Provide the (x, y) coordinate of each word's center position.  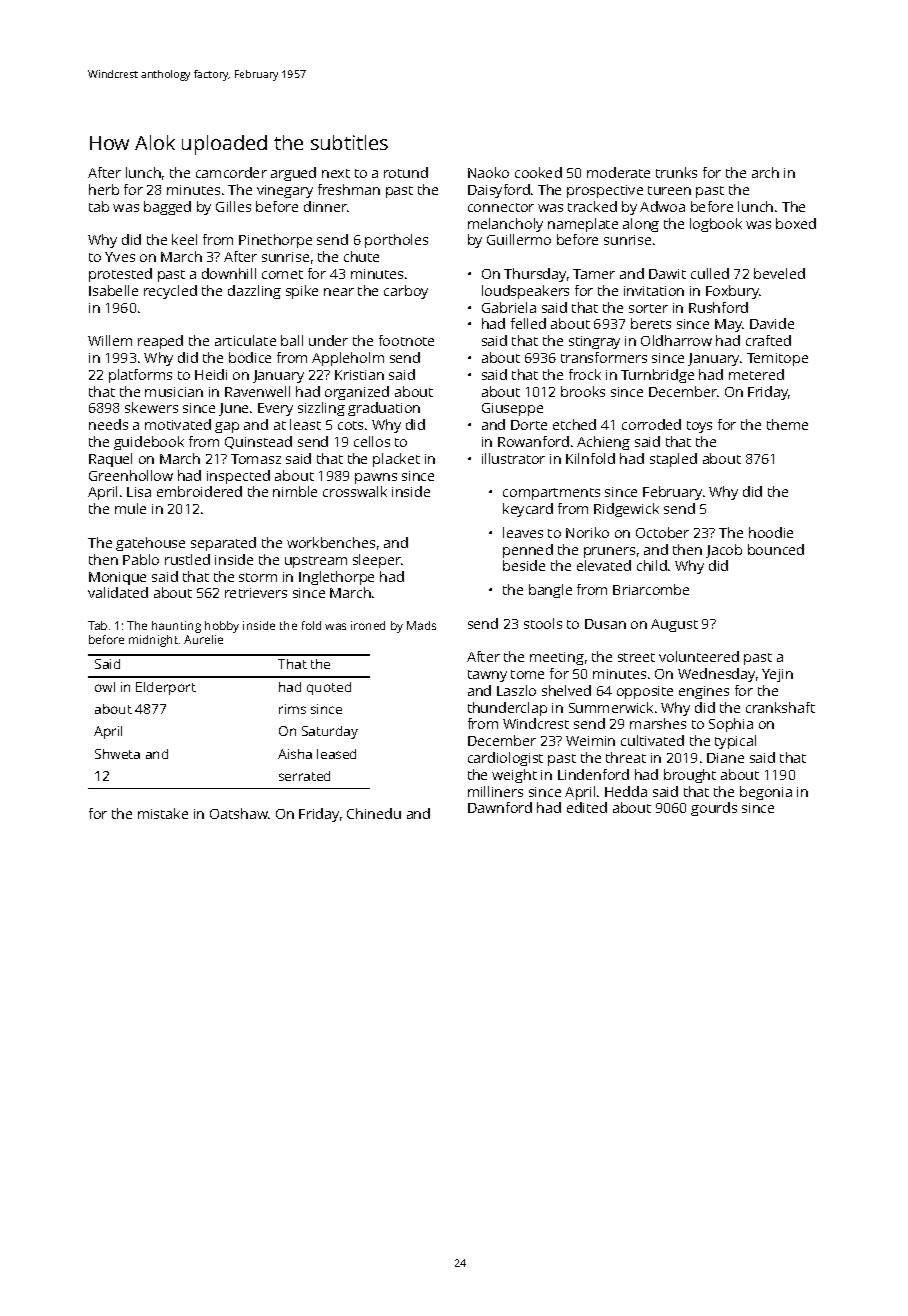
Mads (421, 625)
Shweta (117, 754)
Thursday (535, 275)
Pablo (141, 559)
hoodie (771, 532)
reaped (160, 342)
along (641, 225)
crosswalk (355, 491)
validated (118, 592)
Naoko (488, 172)
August (674, 625)
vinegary (285, 191)
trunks (676, 172)
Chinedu (374, 813)
